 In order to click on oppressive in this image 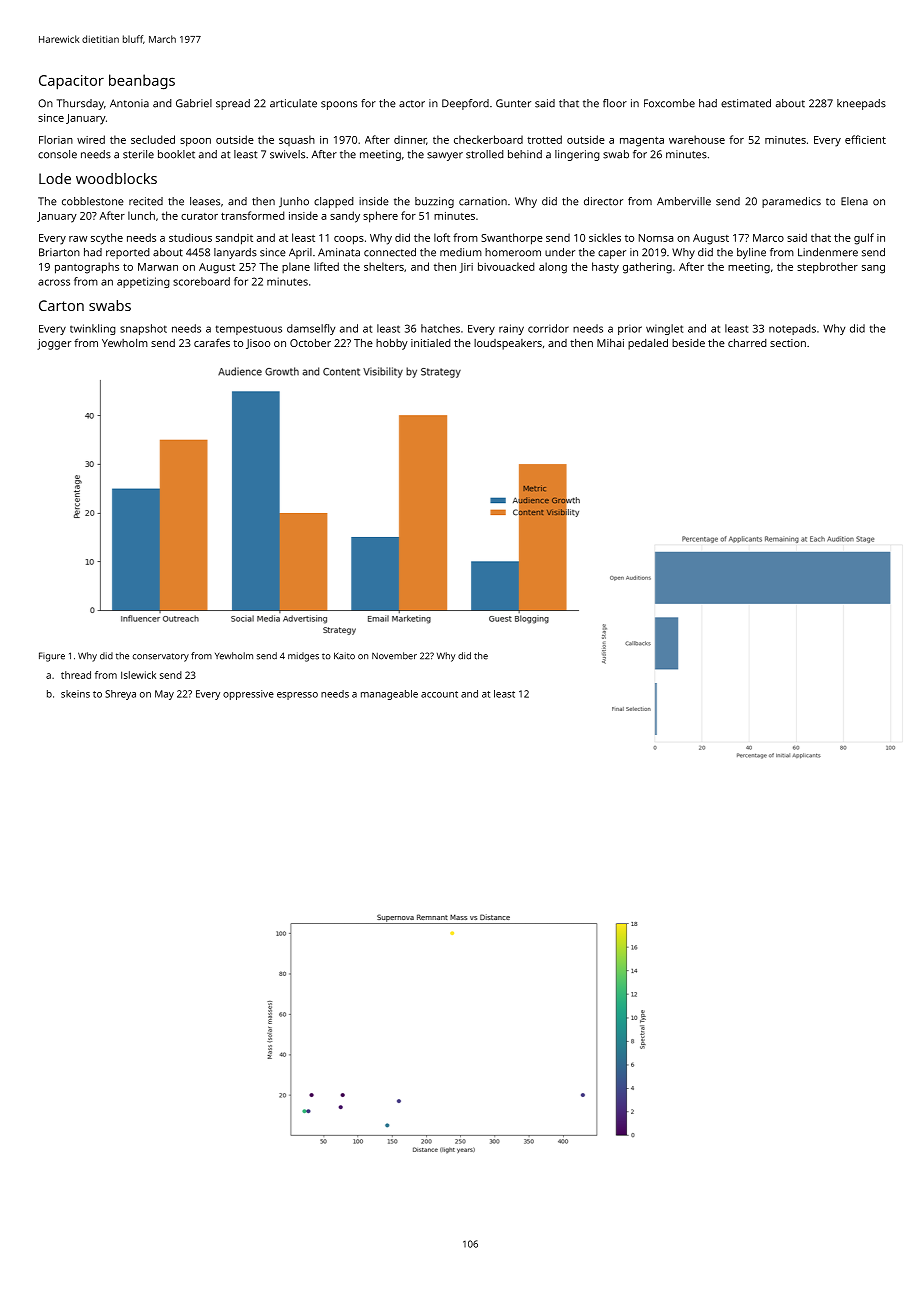, I will do `click(248, 695)`.
